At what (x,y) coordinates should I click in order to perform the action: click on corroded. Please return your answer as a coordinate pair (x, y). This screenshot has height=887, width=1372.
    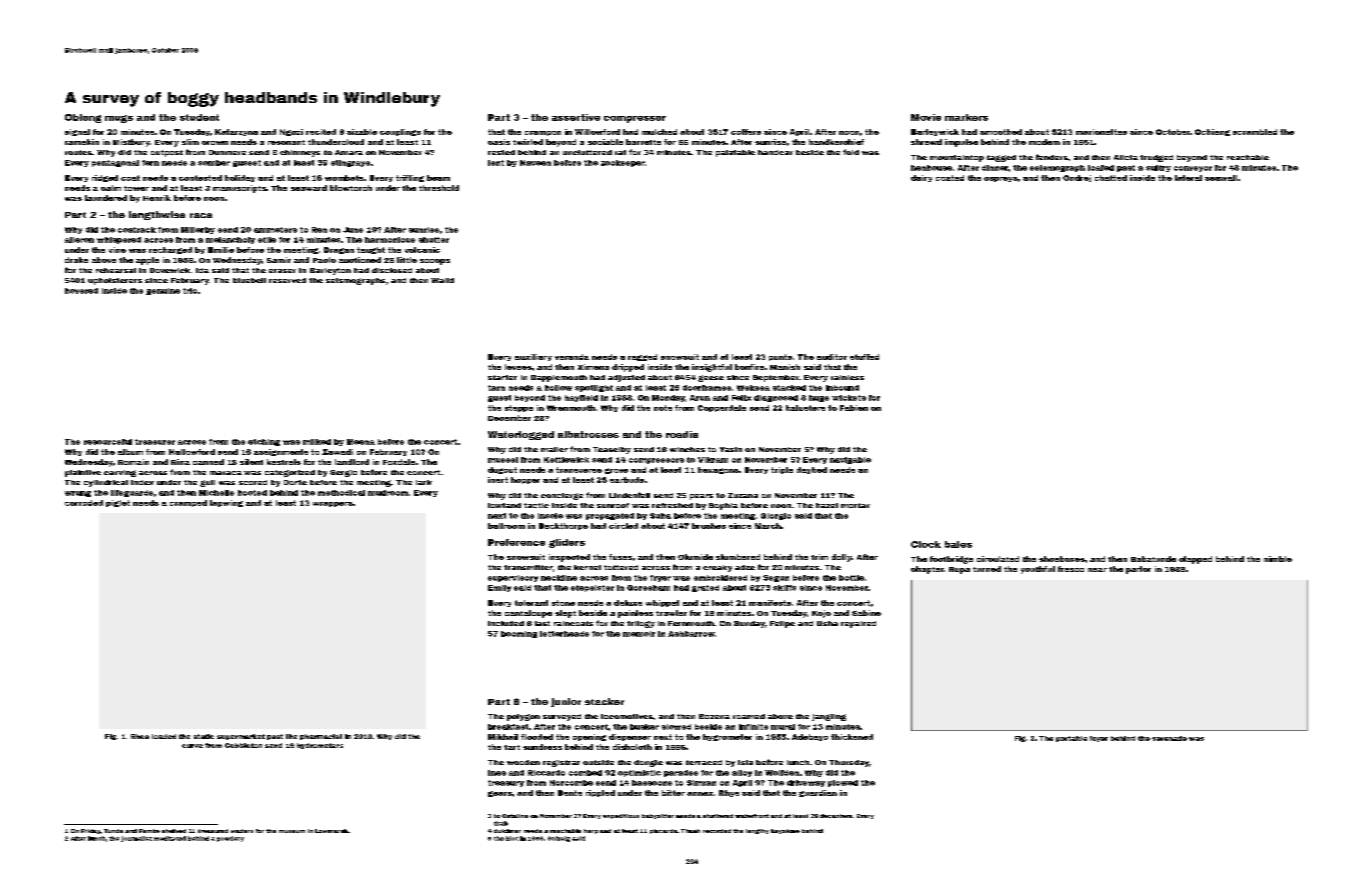
    Looking at the image, I should click on (84, 503).
